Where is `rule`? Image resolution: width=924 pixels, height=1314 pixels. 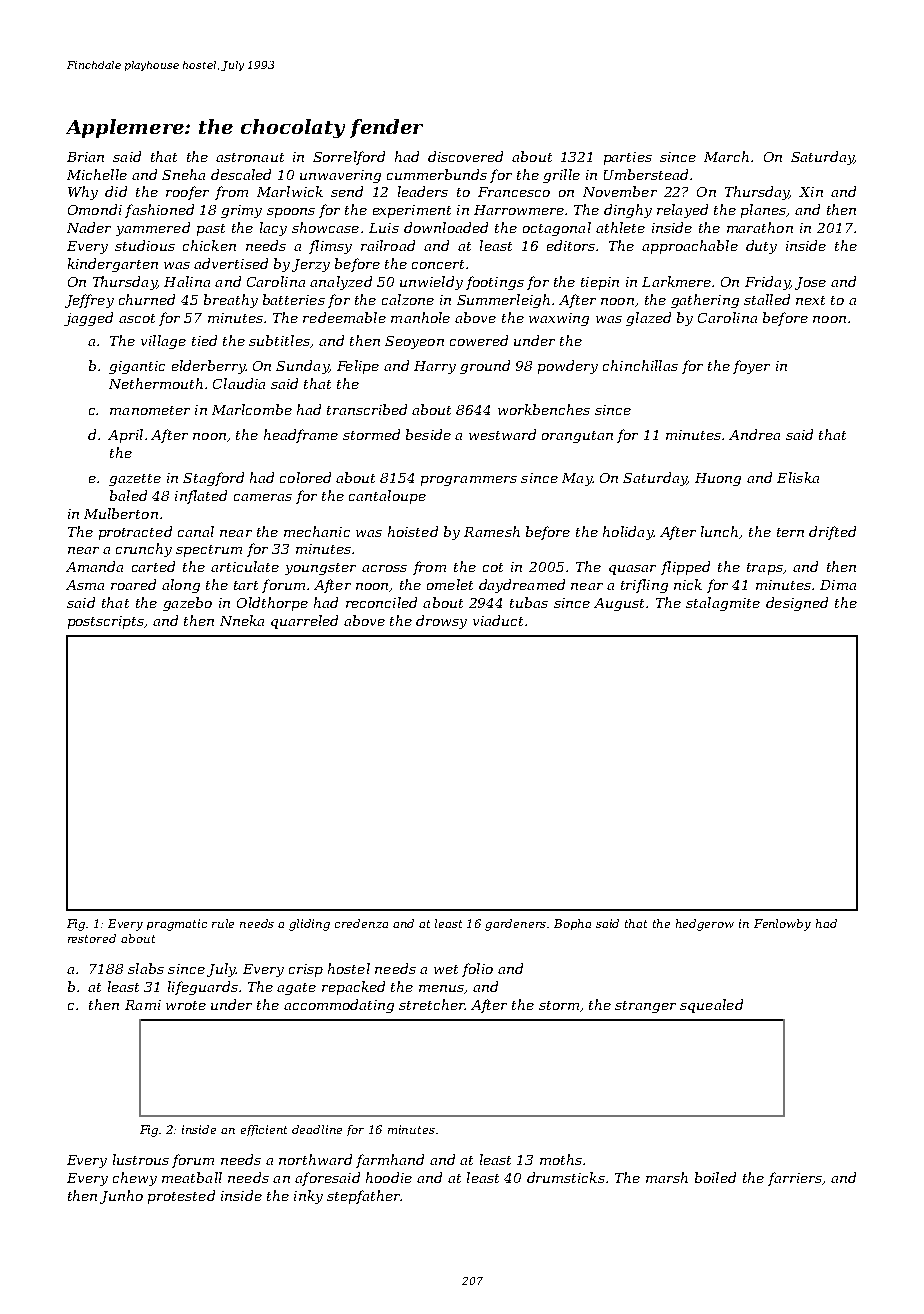
rule is located at coordinates (223, 923).
